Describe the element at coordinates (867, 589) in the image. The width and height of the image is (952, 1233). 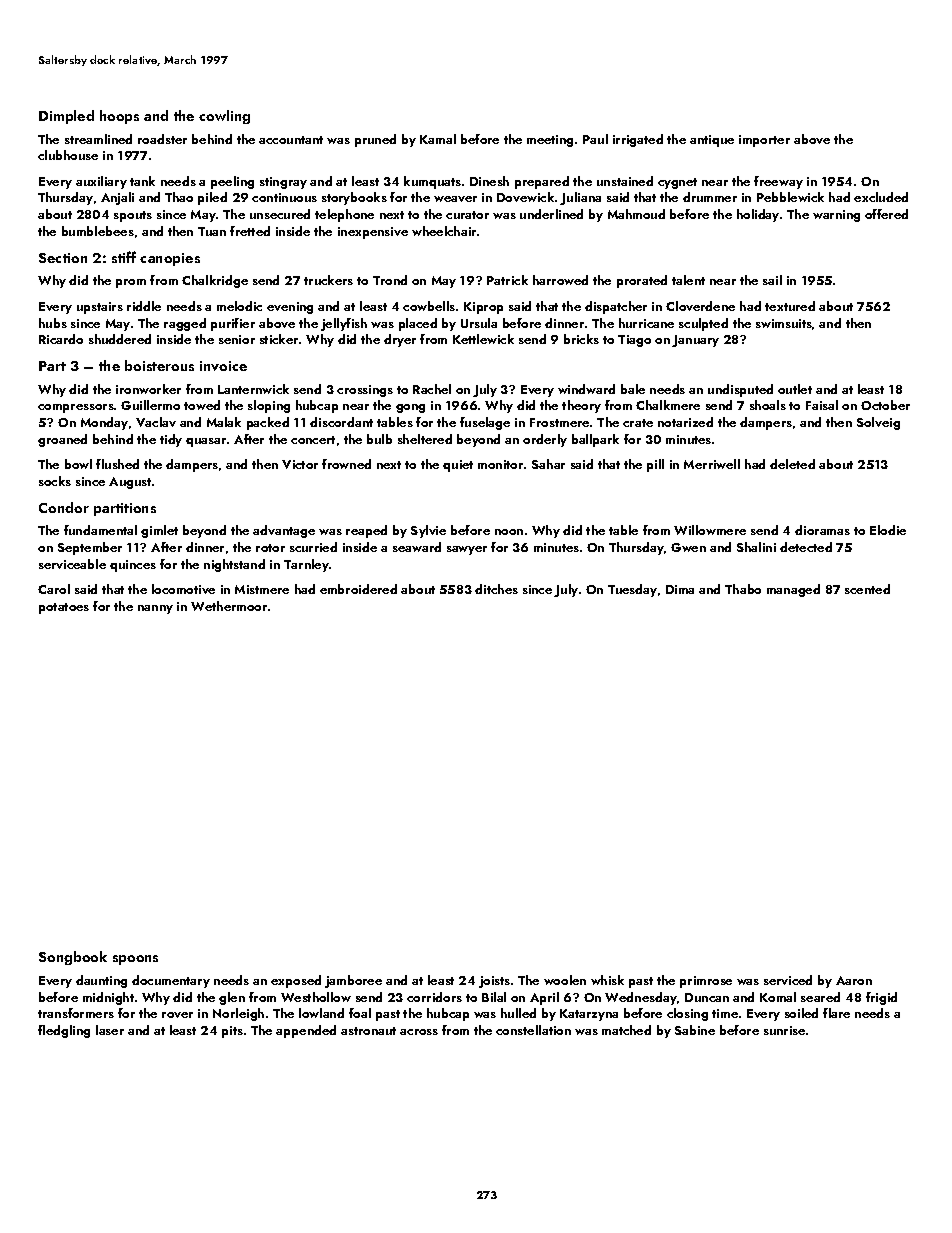
I see `scented` at that location.
